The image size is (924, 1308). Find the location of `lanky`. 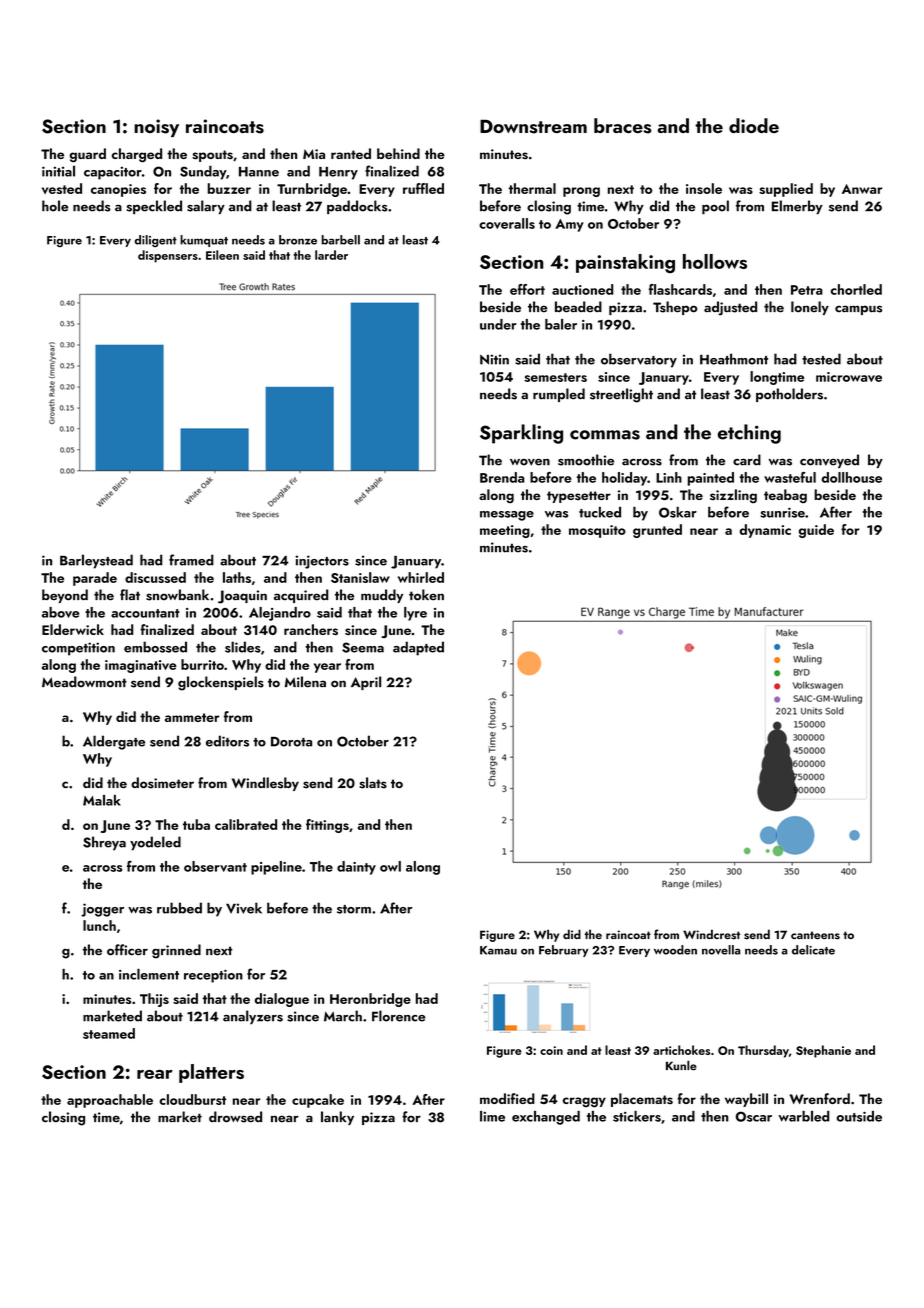

lanky is located at coordinates (337, 1118).
